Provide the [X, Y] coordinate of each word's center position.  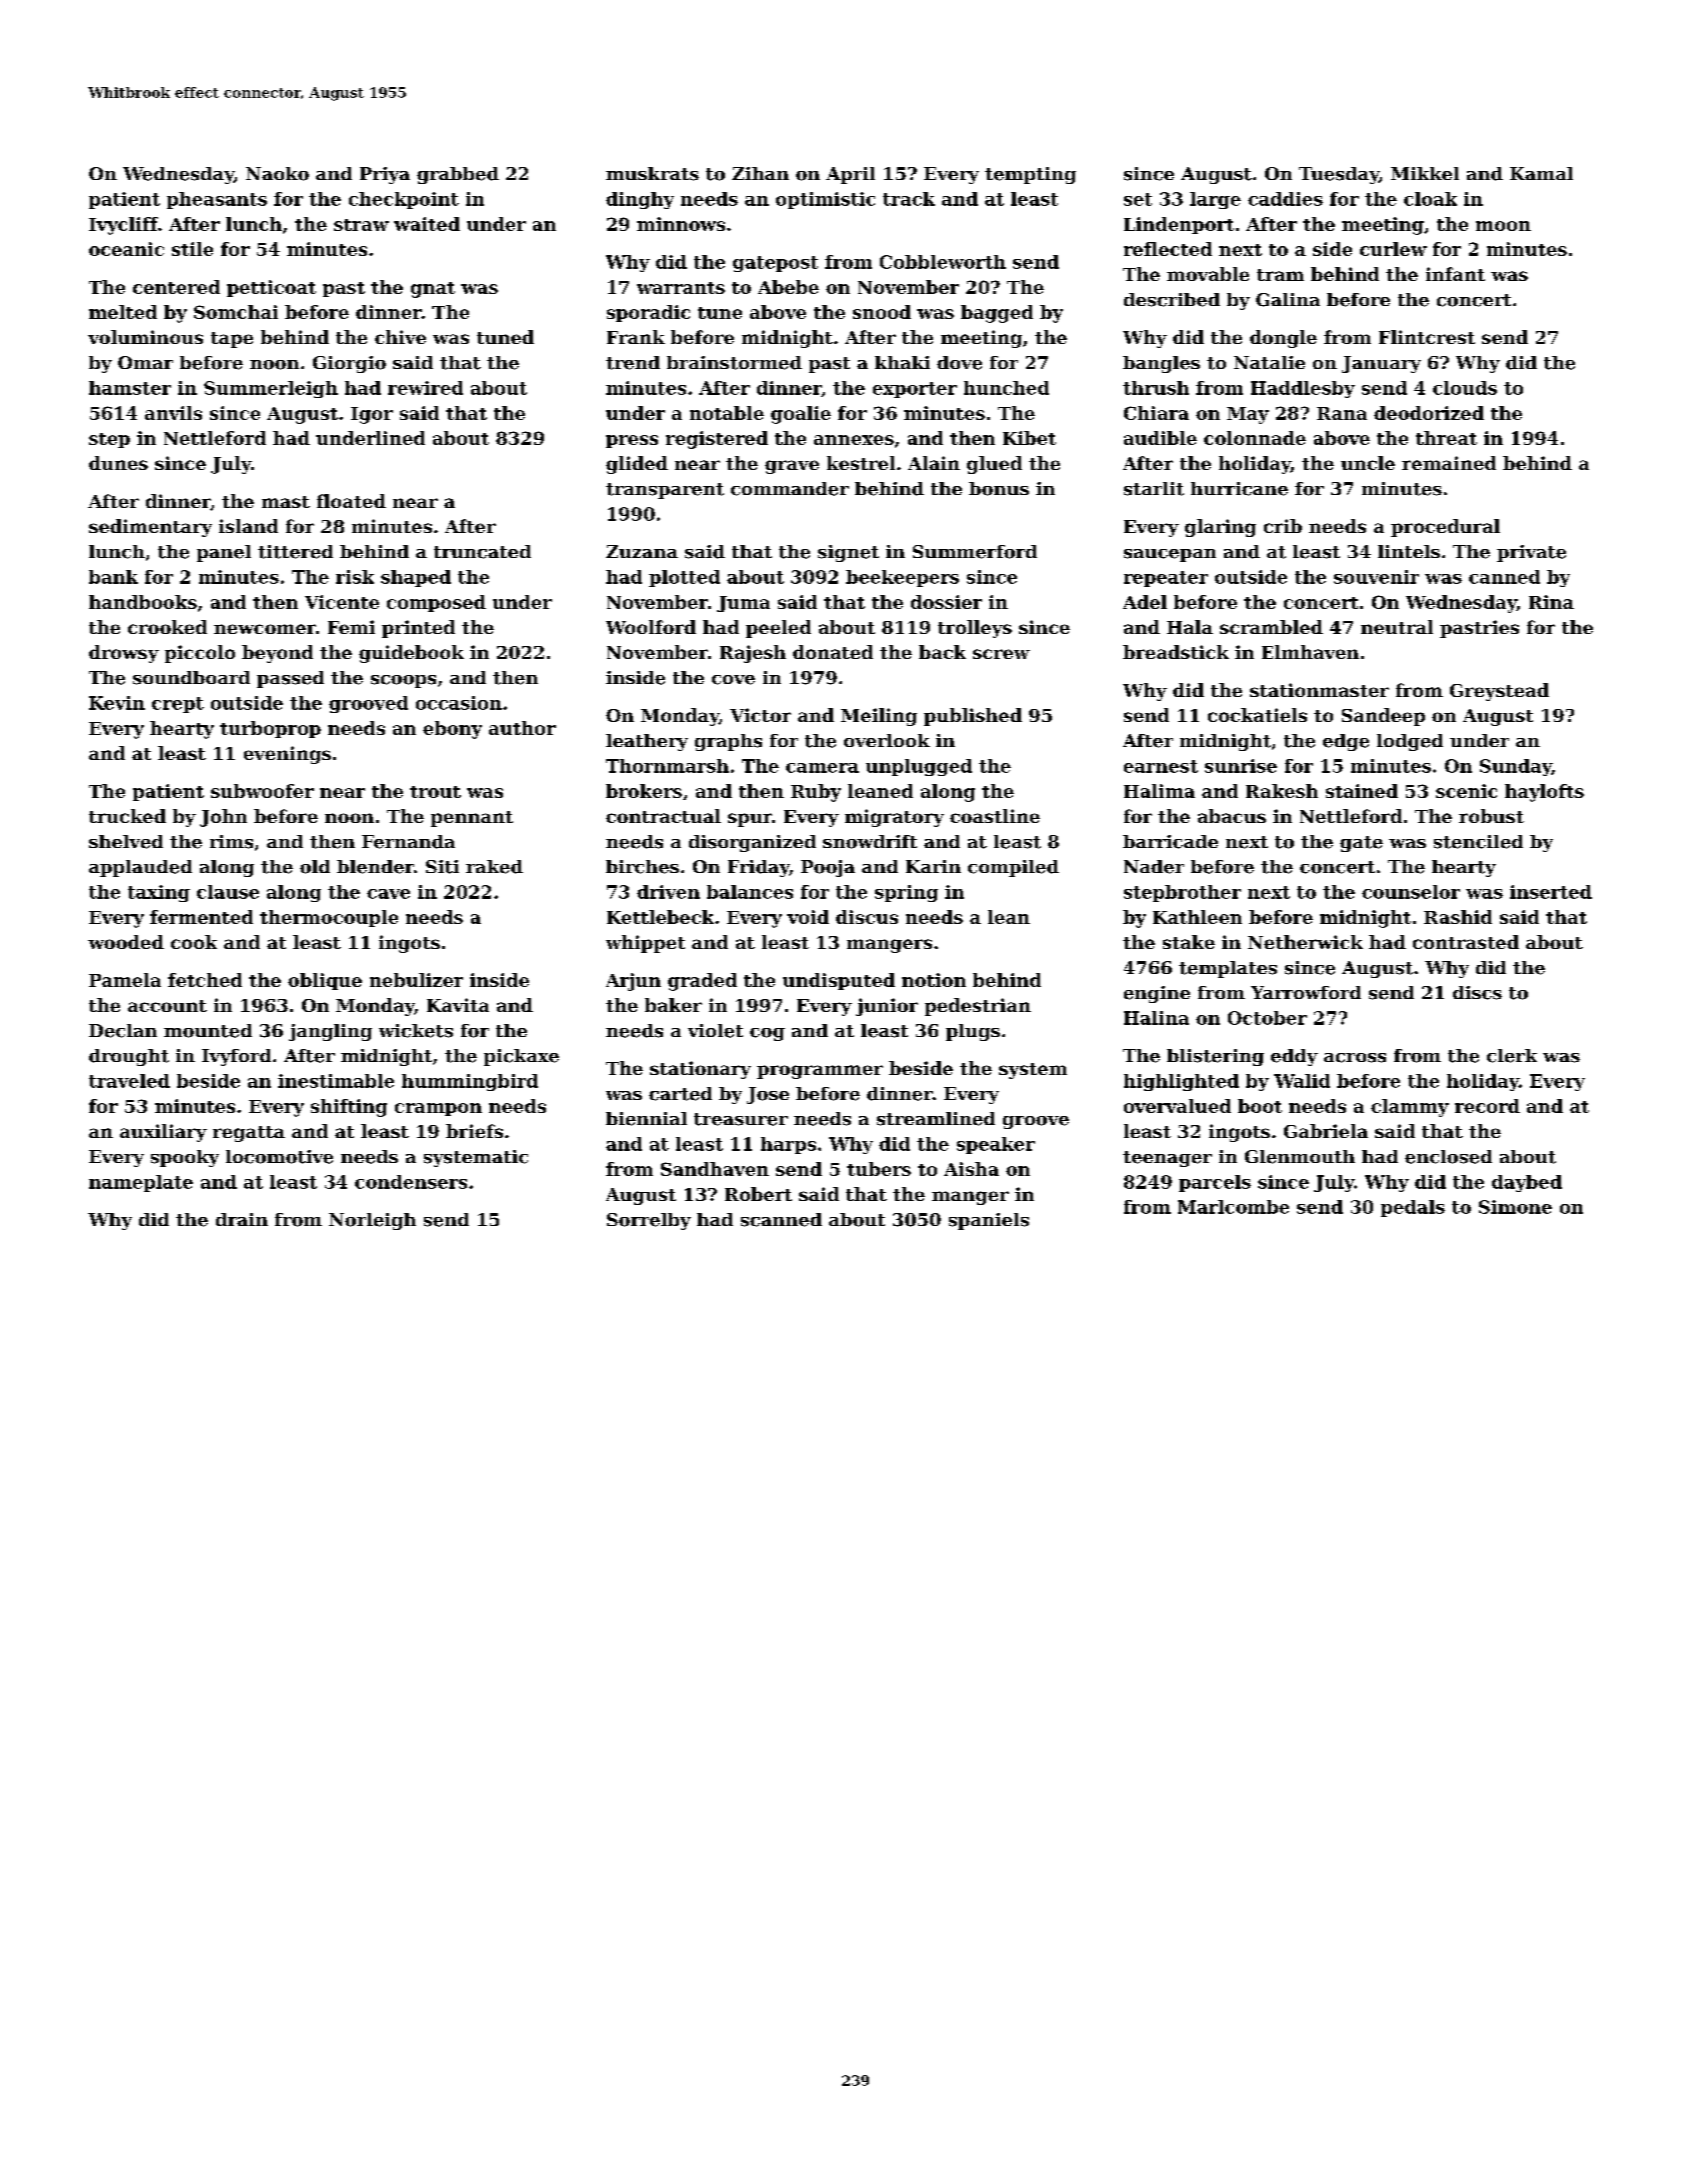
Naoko [277, 174]
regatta [249, 1134]
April [850, 175]
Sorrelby [649, 1221]
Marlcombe [1233, 1207]
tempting [1030, 175]
